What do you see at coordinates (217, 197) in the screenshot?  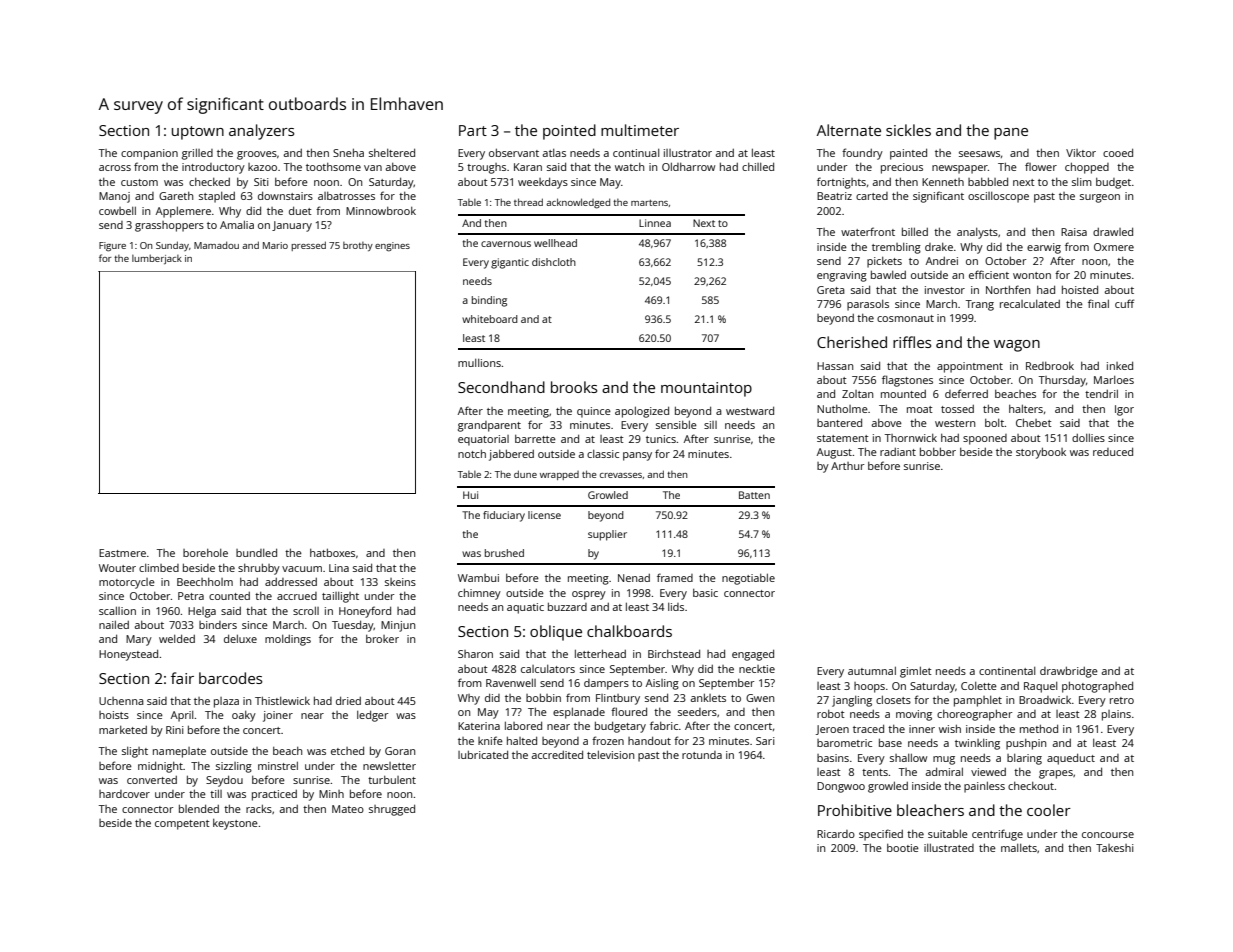 I see `stapled` at bounding box center [217, 197].
